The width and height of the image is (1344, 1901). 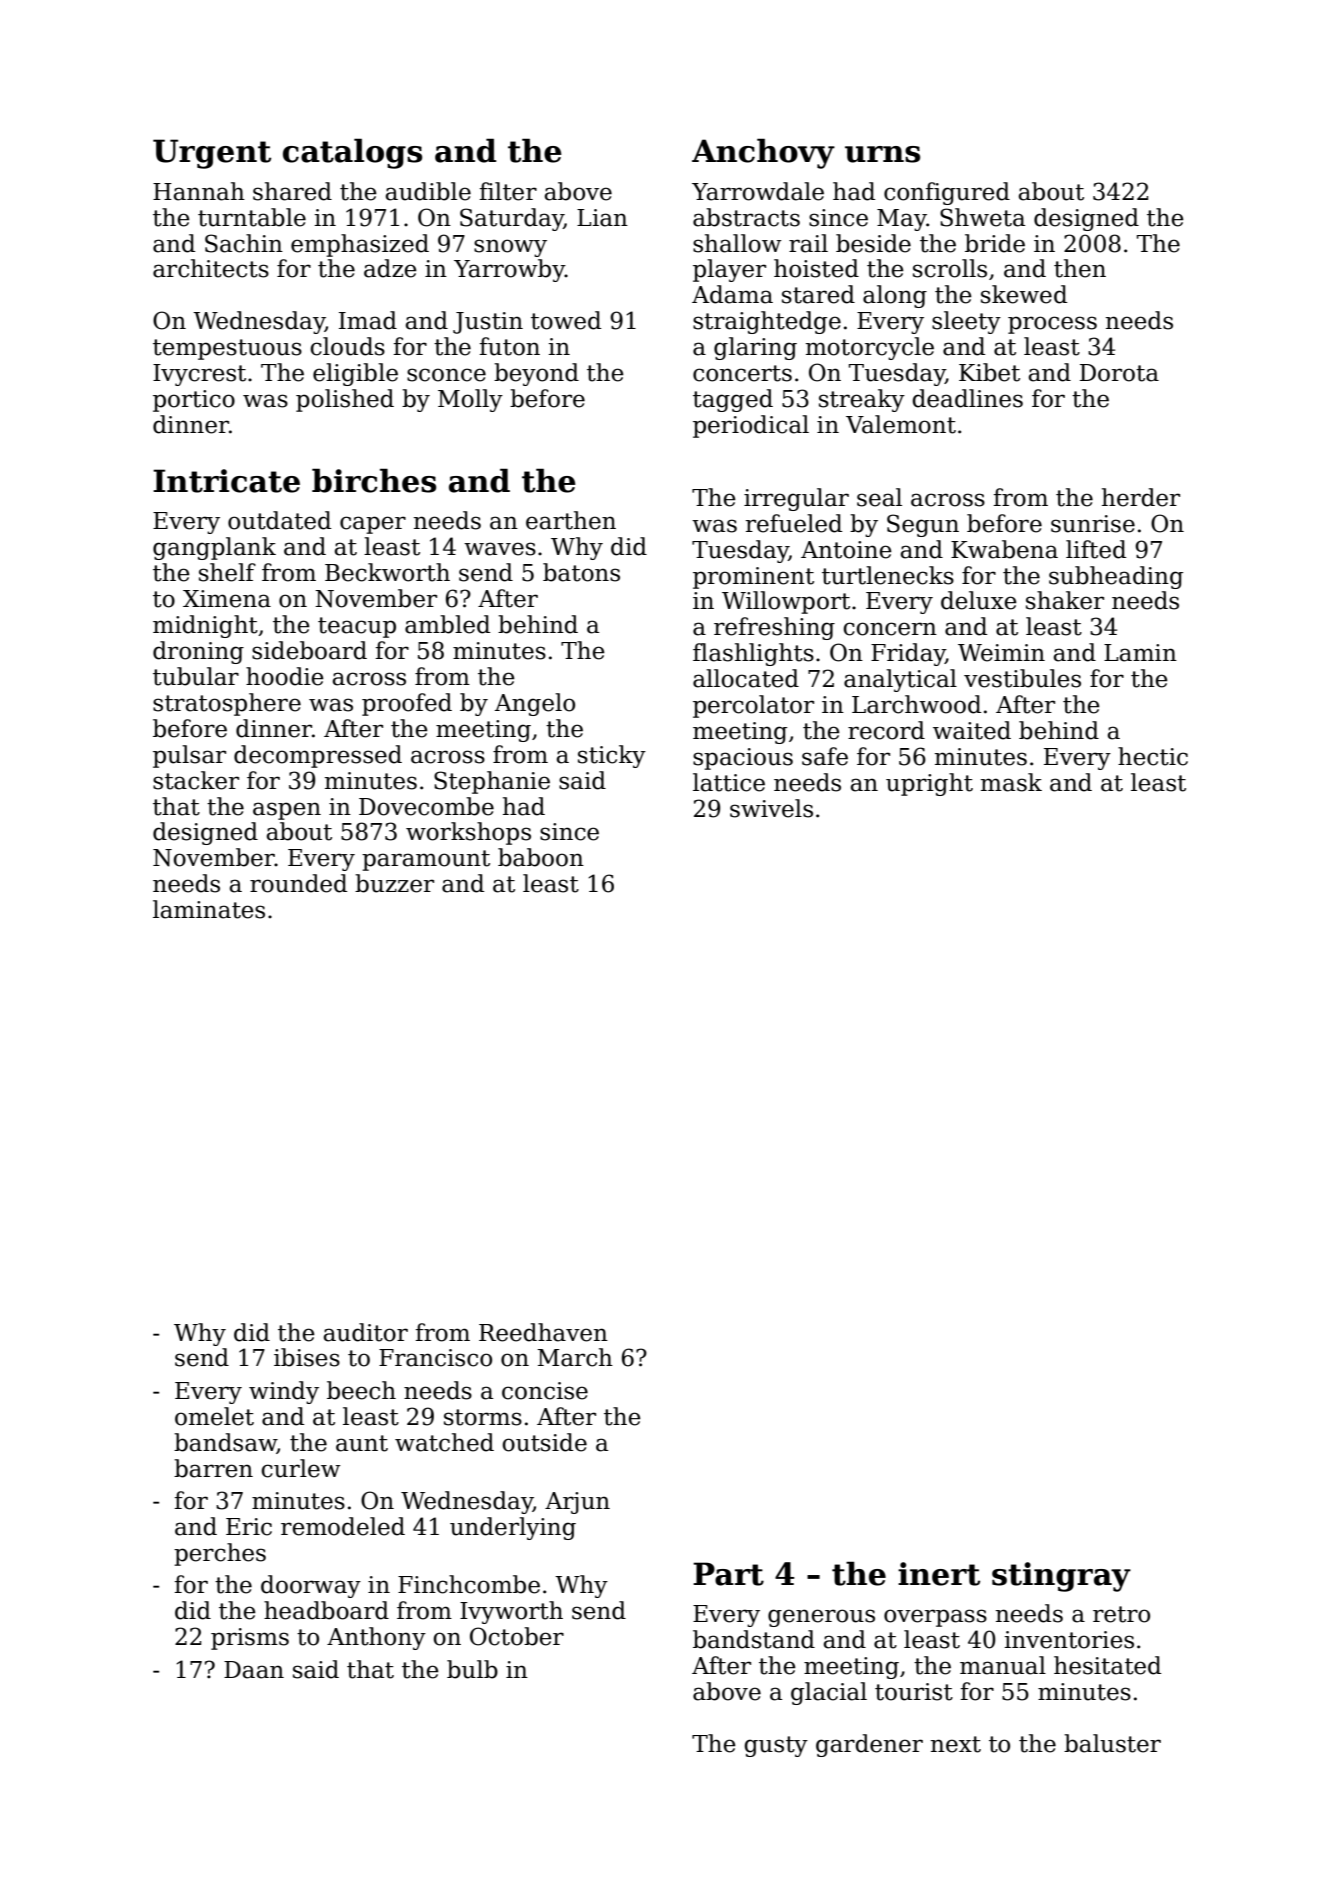 What do you see at coordinates (753, 578) in the image?
I see `prominent` at bounding box center [753, 578].
